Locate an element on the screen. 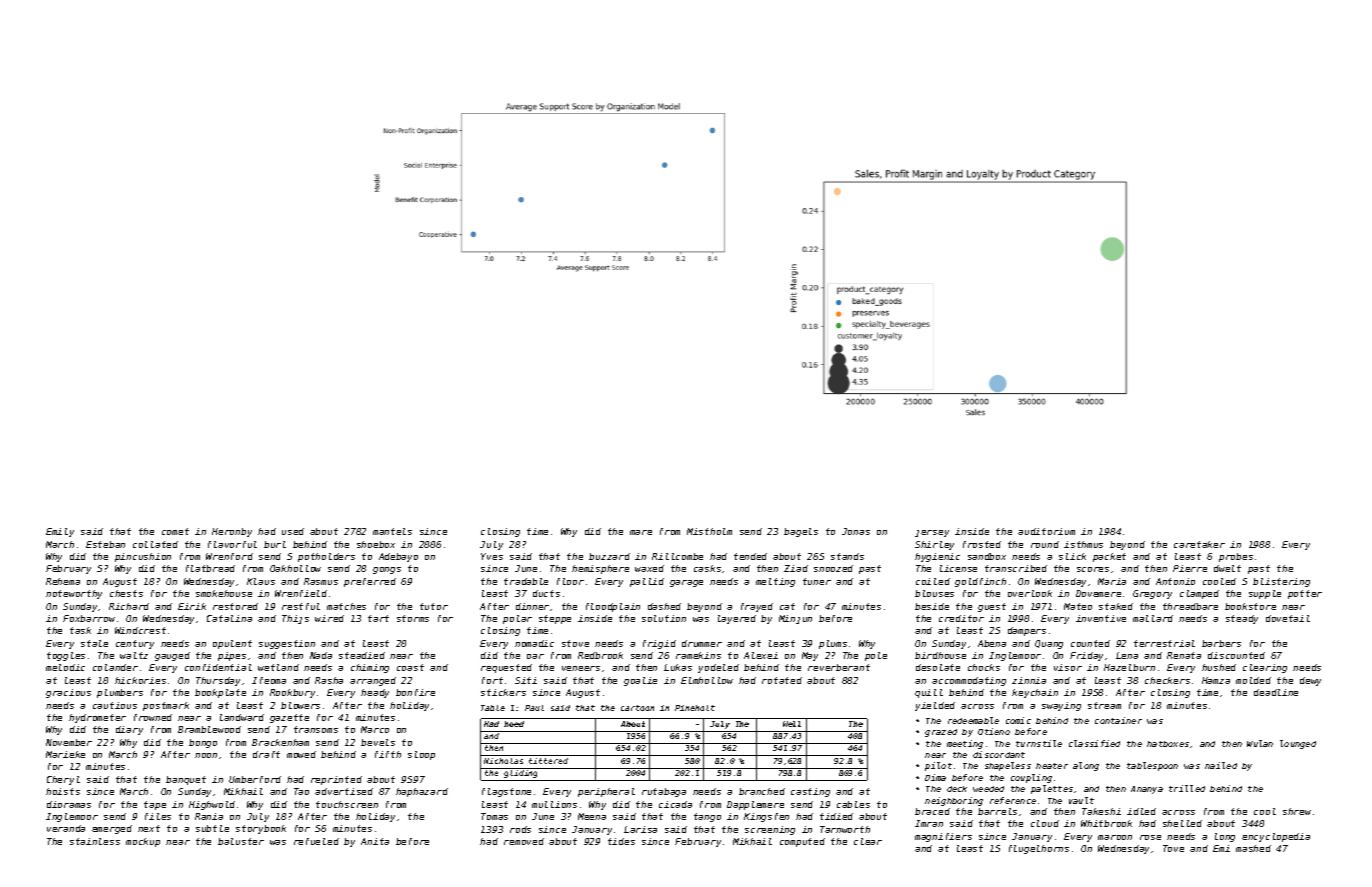  comet is located at coordinates (175, 531).
